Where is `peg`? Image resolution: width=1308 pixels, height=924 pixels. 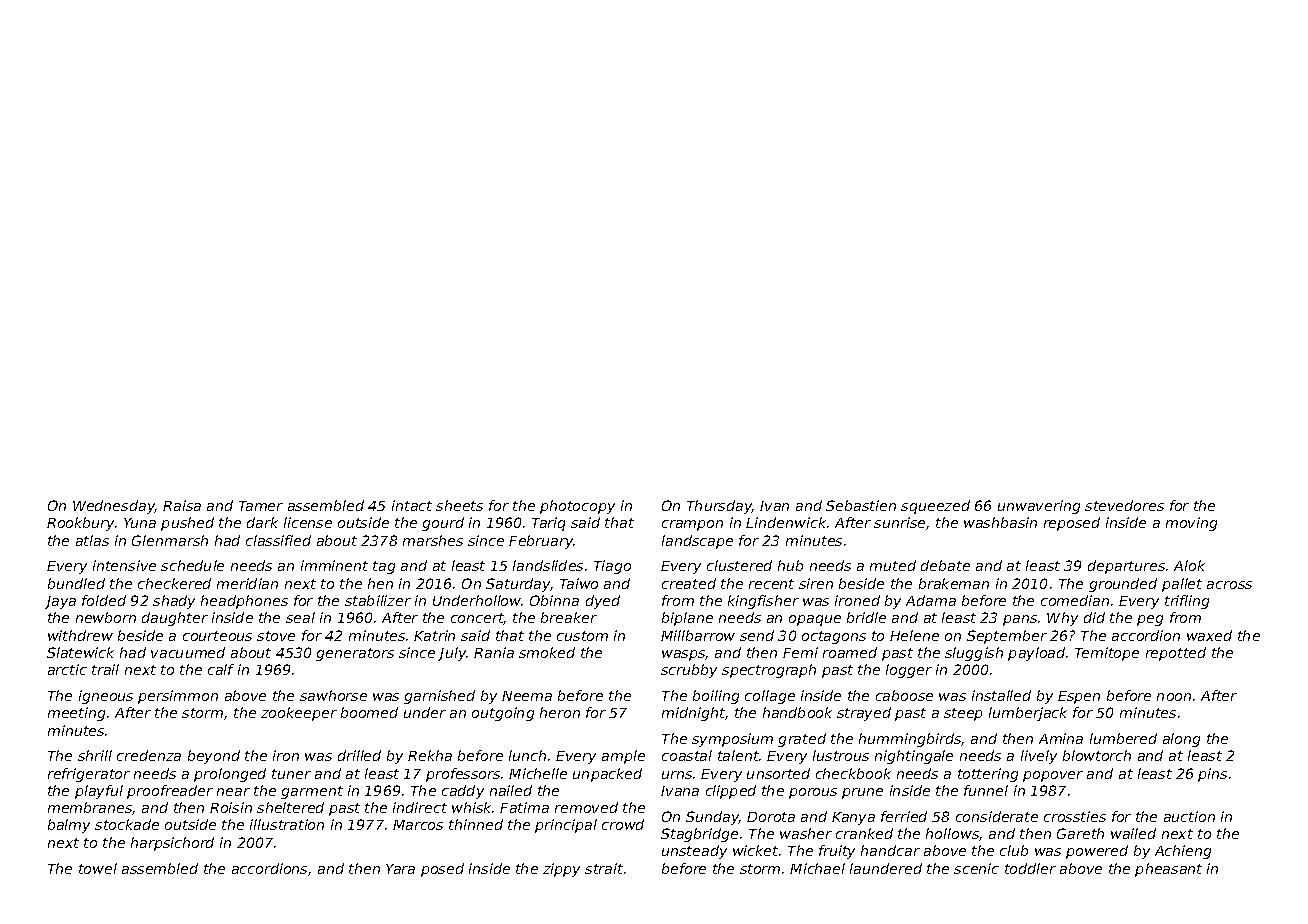 peg is located at coordinates (1150, 620).
